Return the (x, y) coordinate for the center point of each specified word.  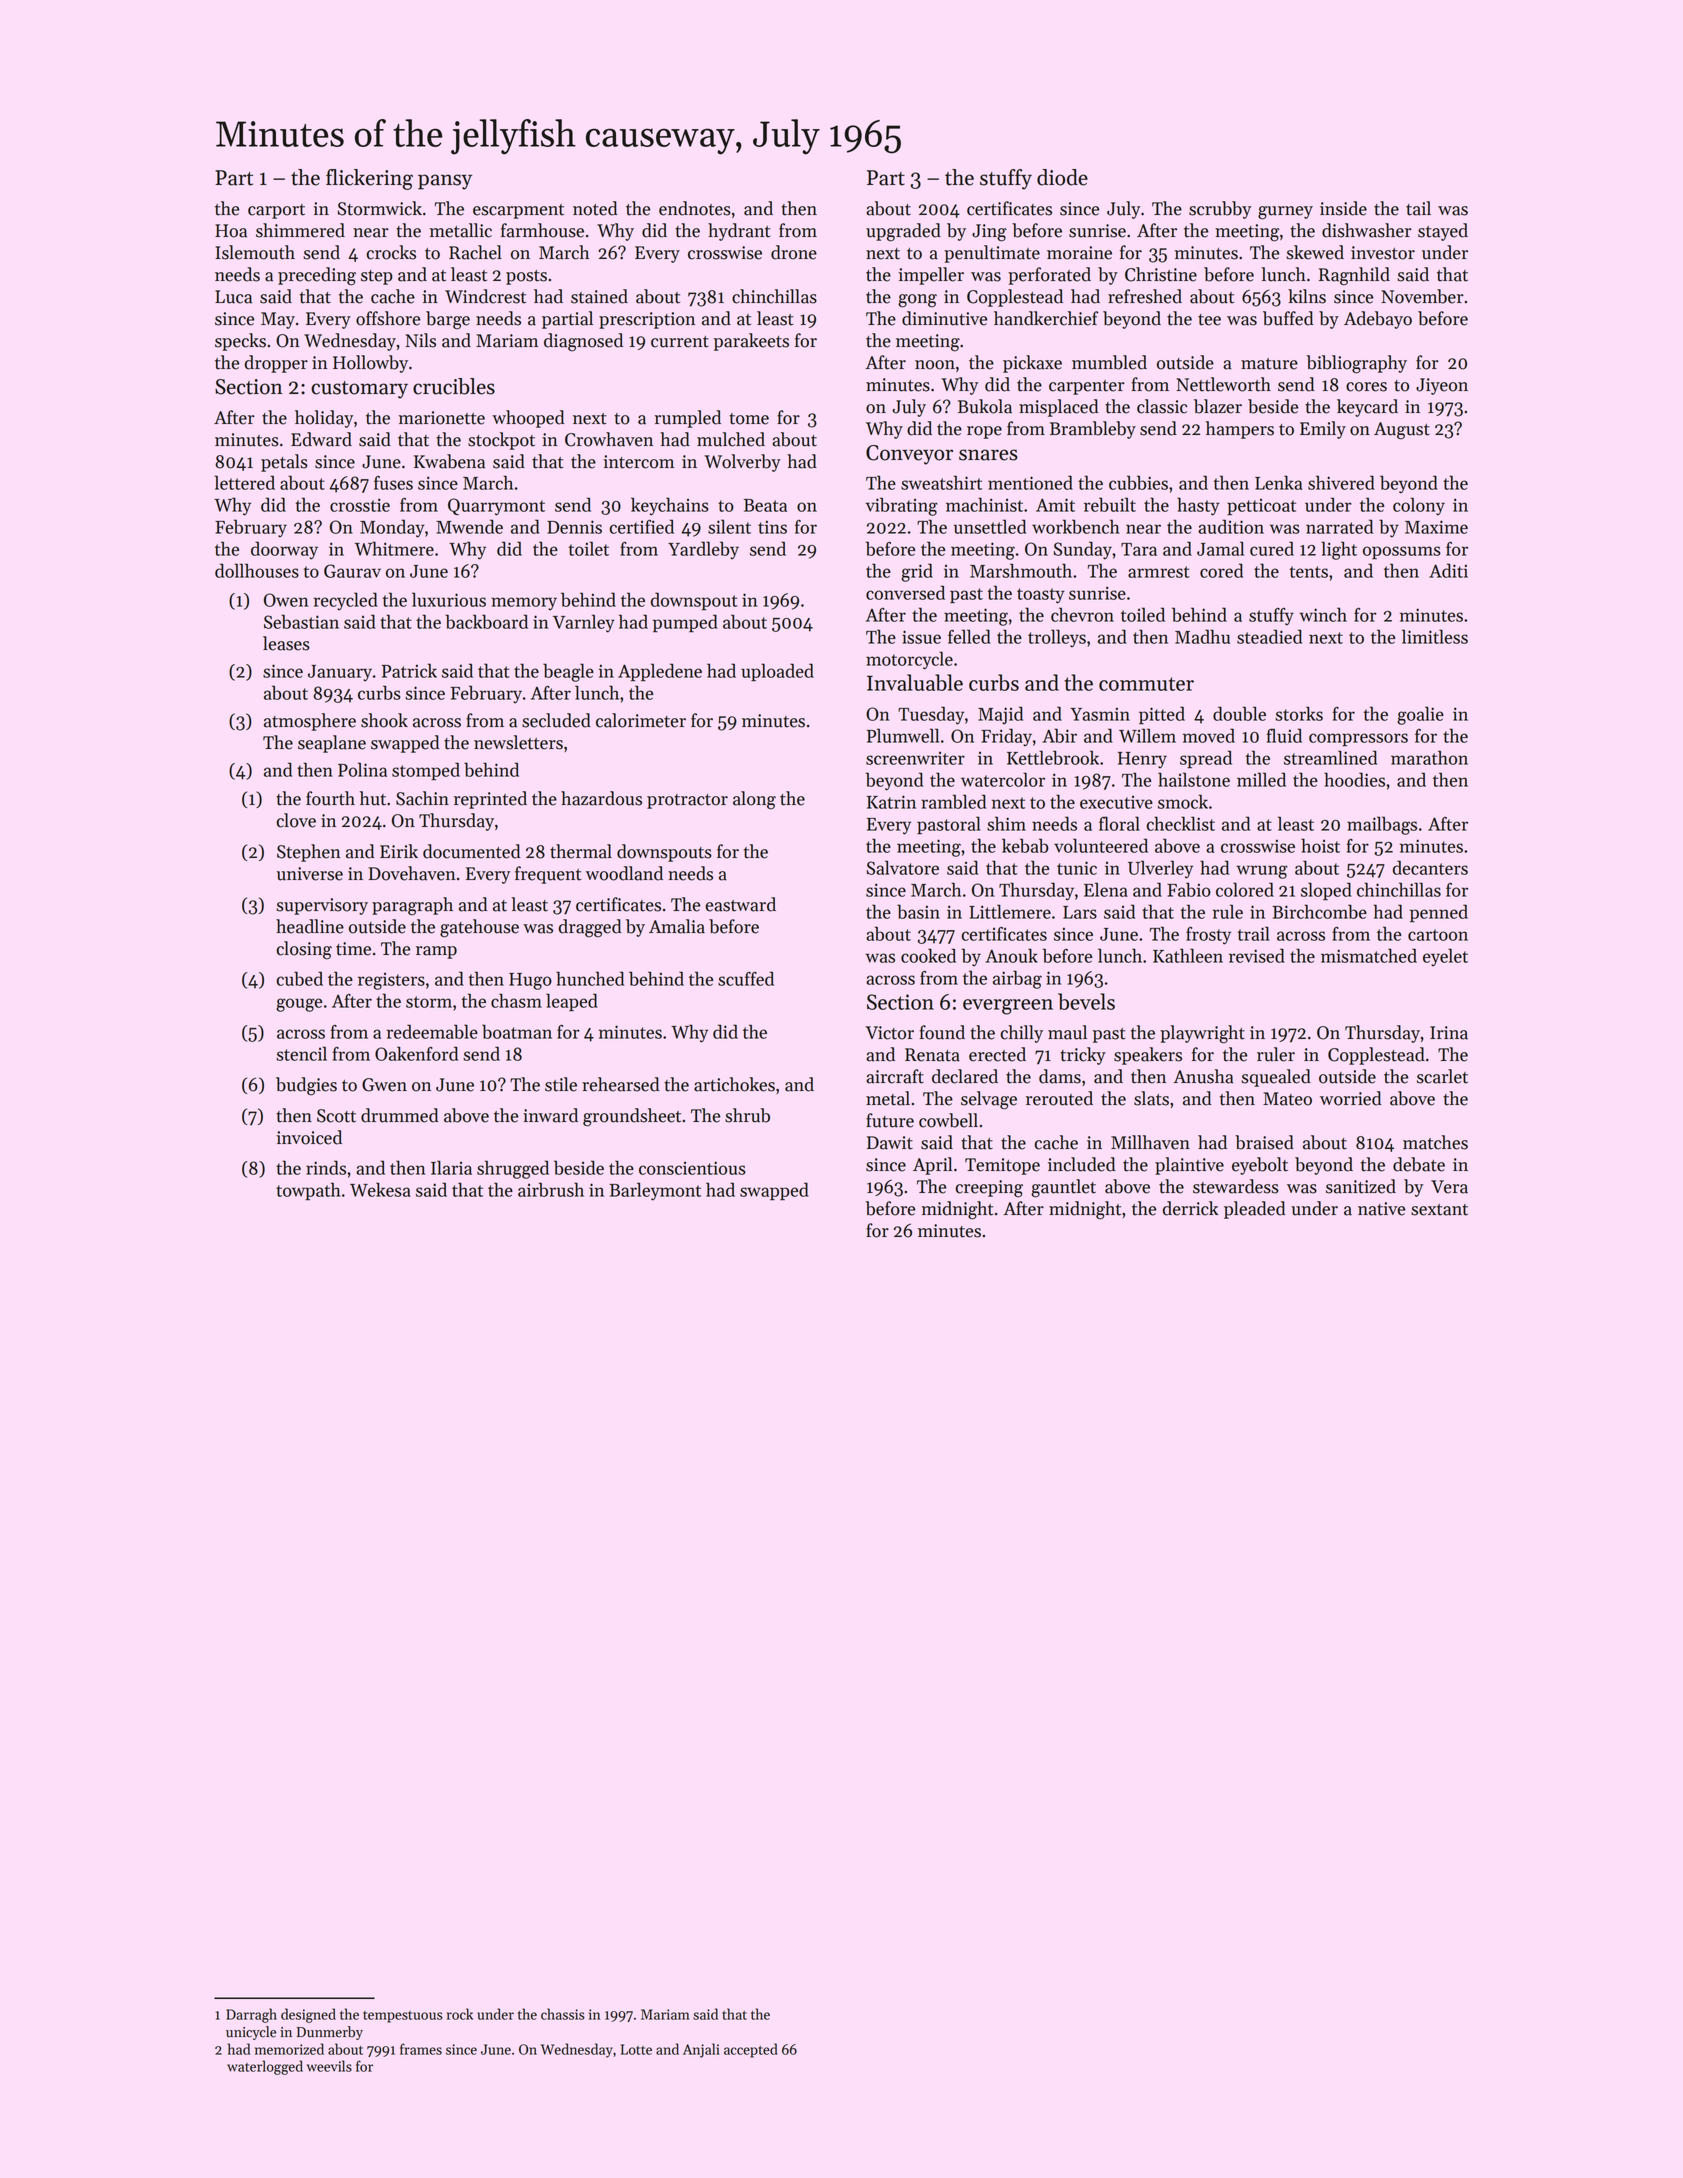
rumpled (687, 419)
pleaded (1255, 1210)
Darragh (251, 2015)
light (1339, 550)
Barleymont (655, 1191)
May (278, 320)
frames (421, 2049)
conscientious (692, 1168)
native (1381, 1209)
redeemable (432, 1031)
